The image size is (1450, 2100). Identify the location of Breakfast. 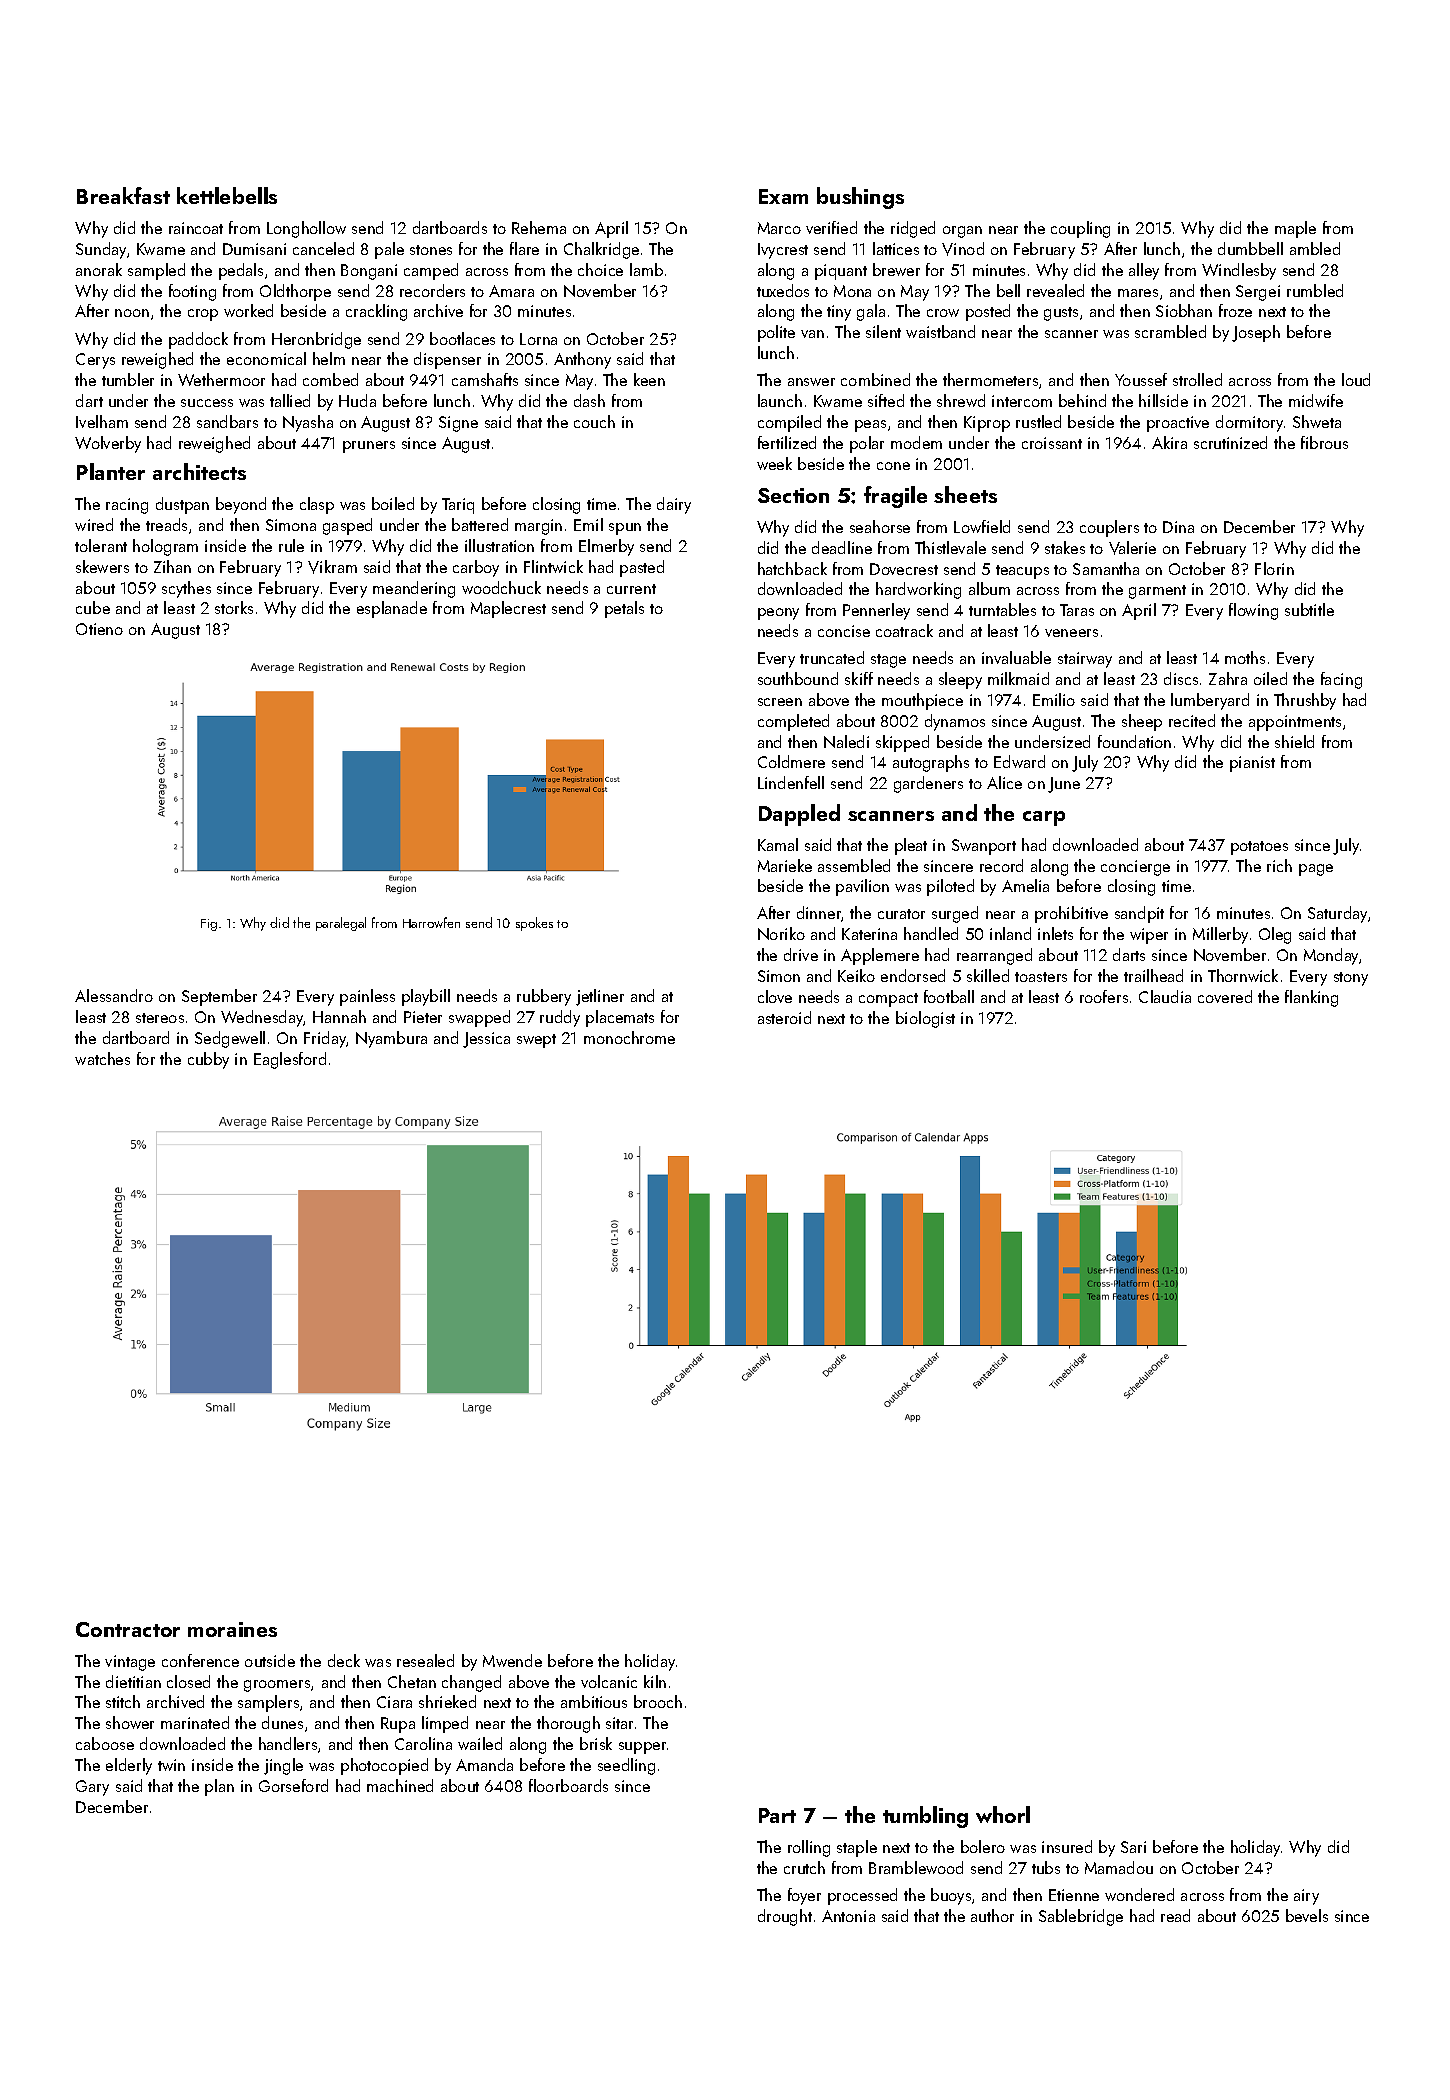
(123, 195).
